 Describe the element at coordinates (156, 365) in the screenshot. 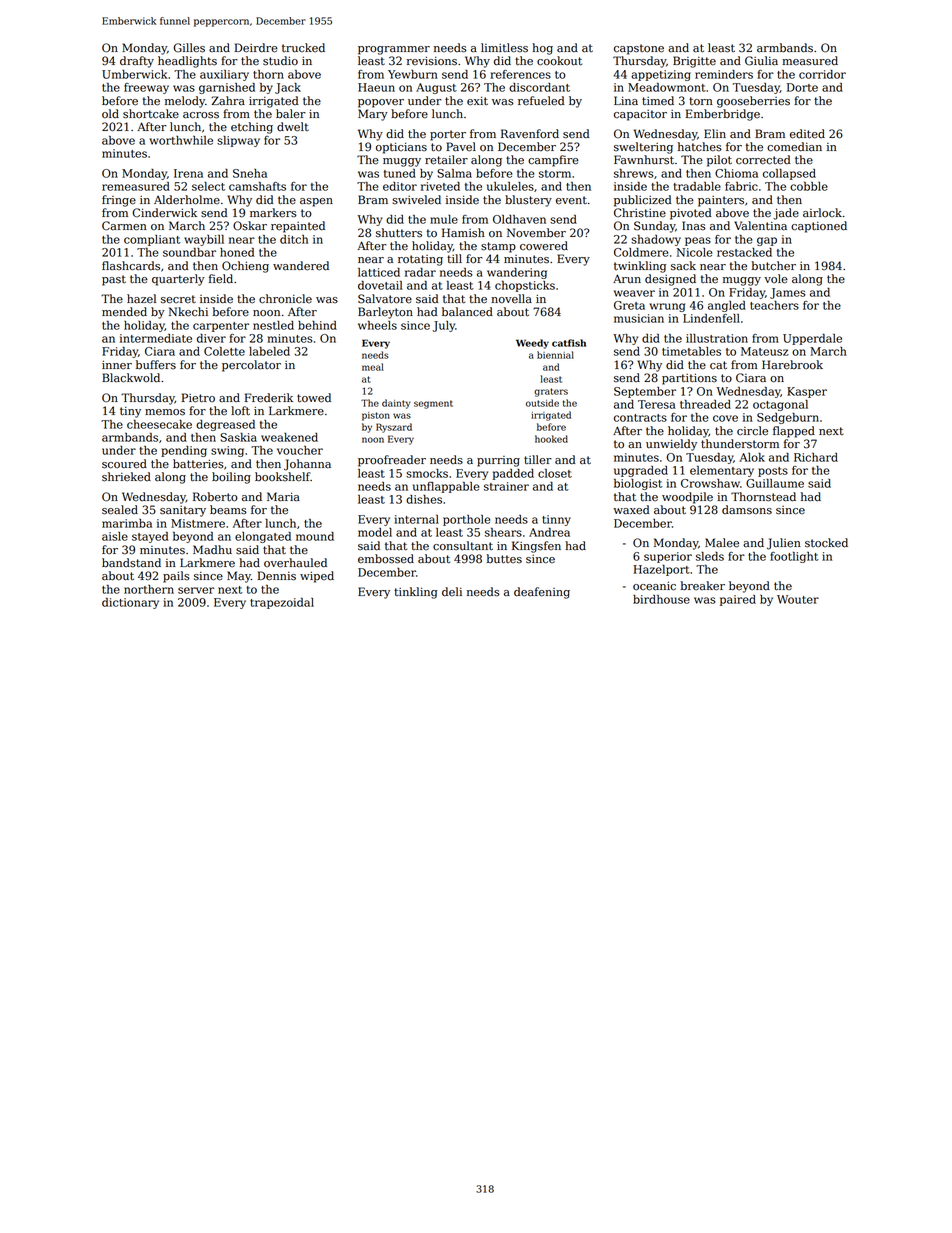

I see `buffers` at that location.
